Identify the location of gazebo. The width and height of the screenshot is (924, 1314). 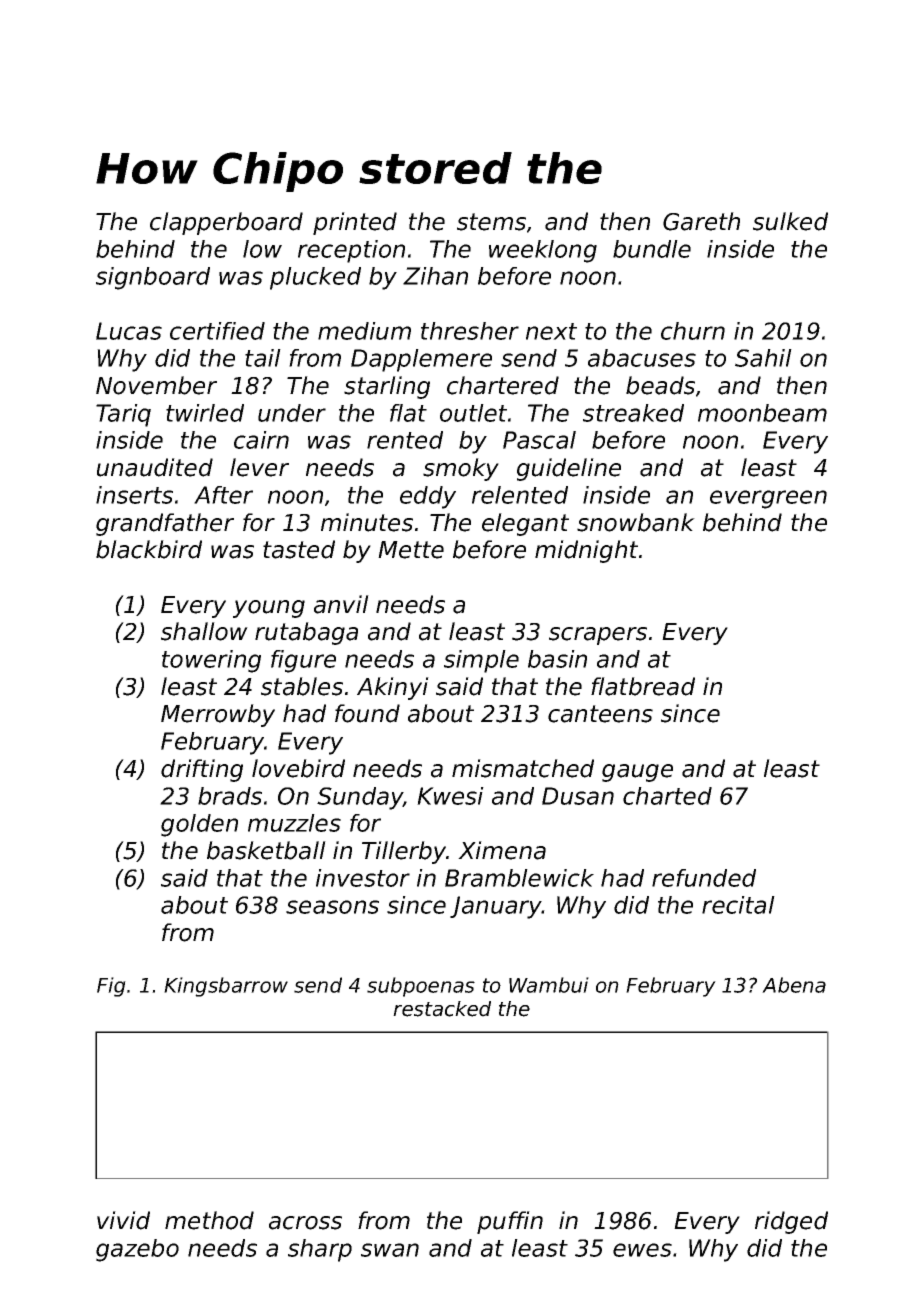
(137, 1250).
